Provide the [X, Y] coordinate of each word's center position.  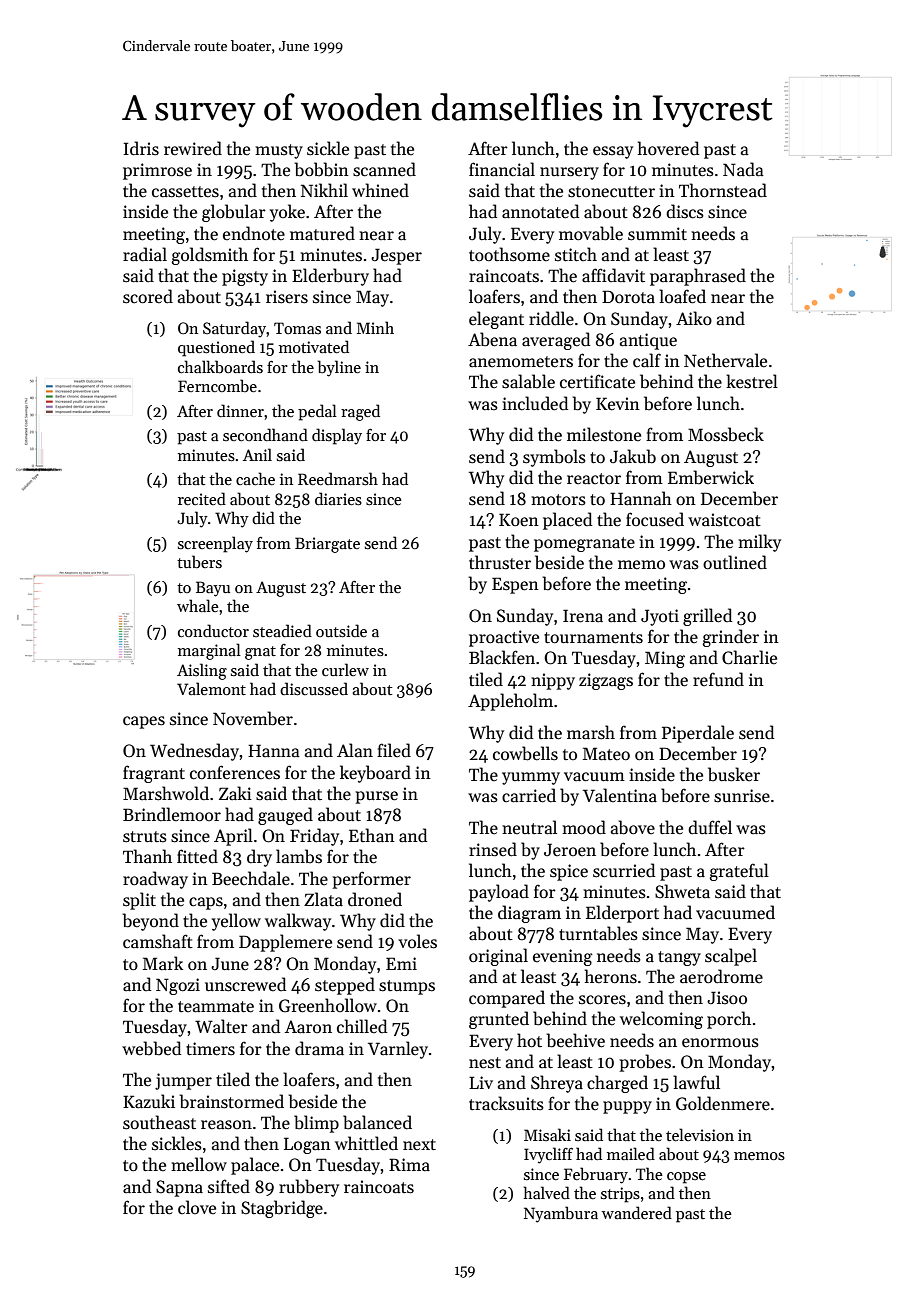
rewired [193, 148]
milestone [604, 434]
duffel [710, 827]
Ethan [372, 835]
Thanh [147, 856]
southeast [159, 1122]
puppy [627, 1107]
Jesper [396, 256]
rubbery [309, 1188]
